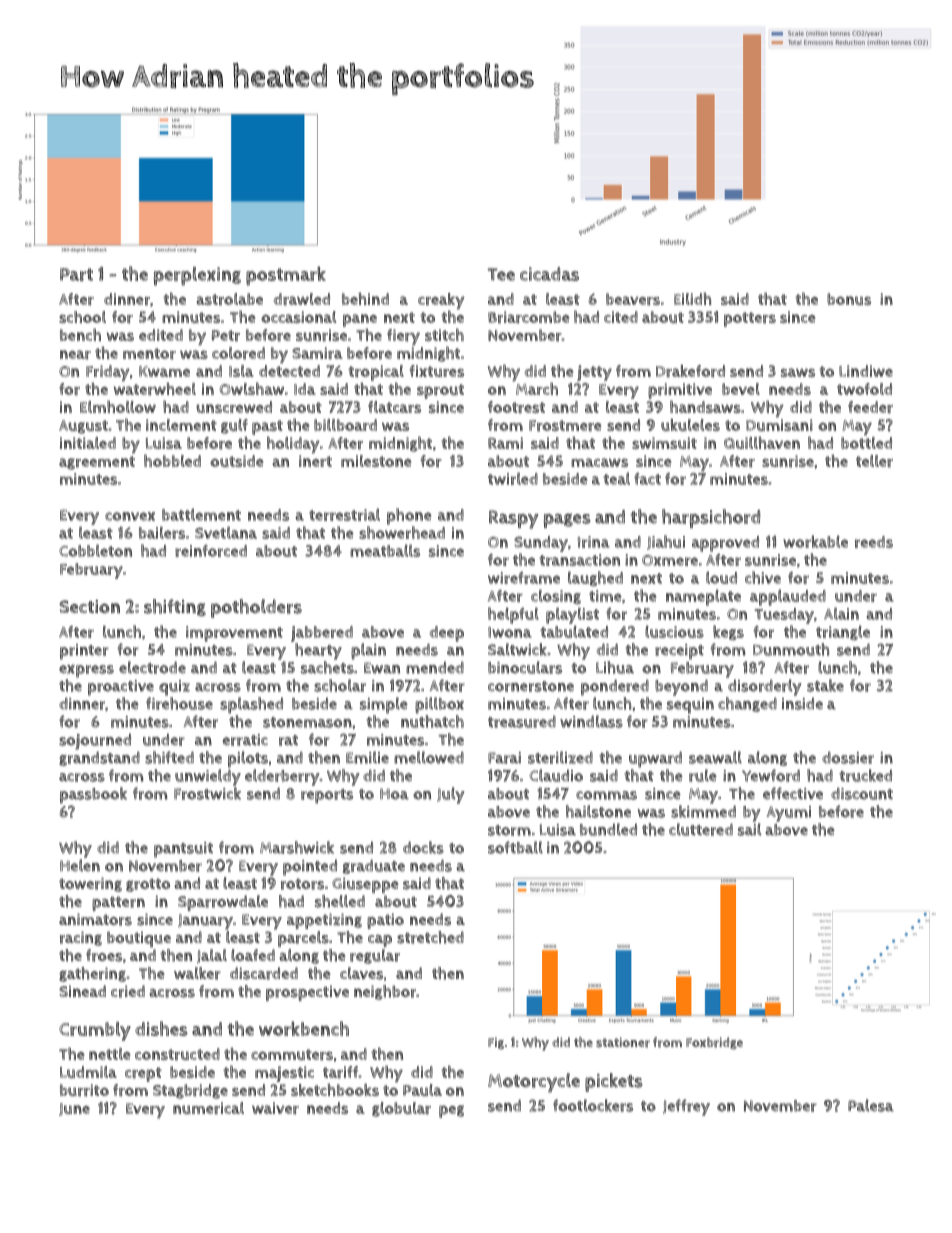  What do you see at coordinates (549, 274) in the document?
I see `cicadas` at bounding box center [549, 274].
